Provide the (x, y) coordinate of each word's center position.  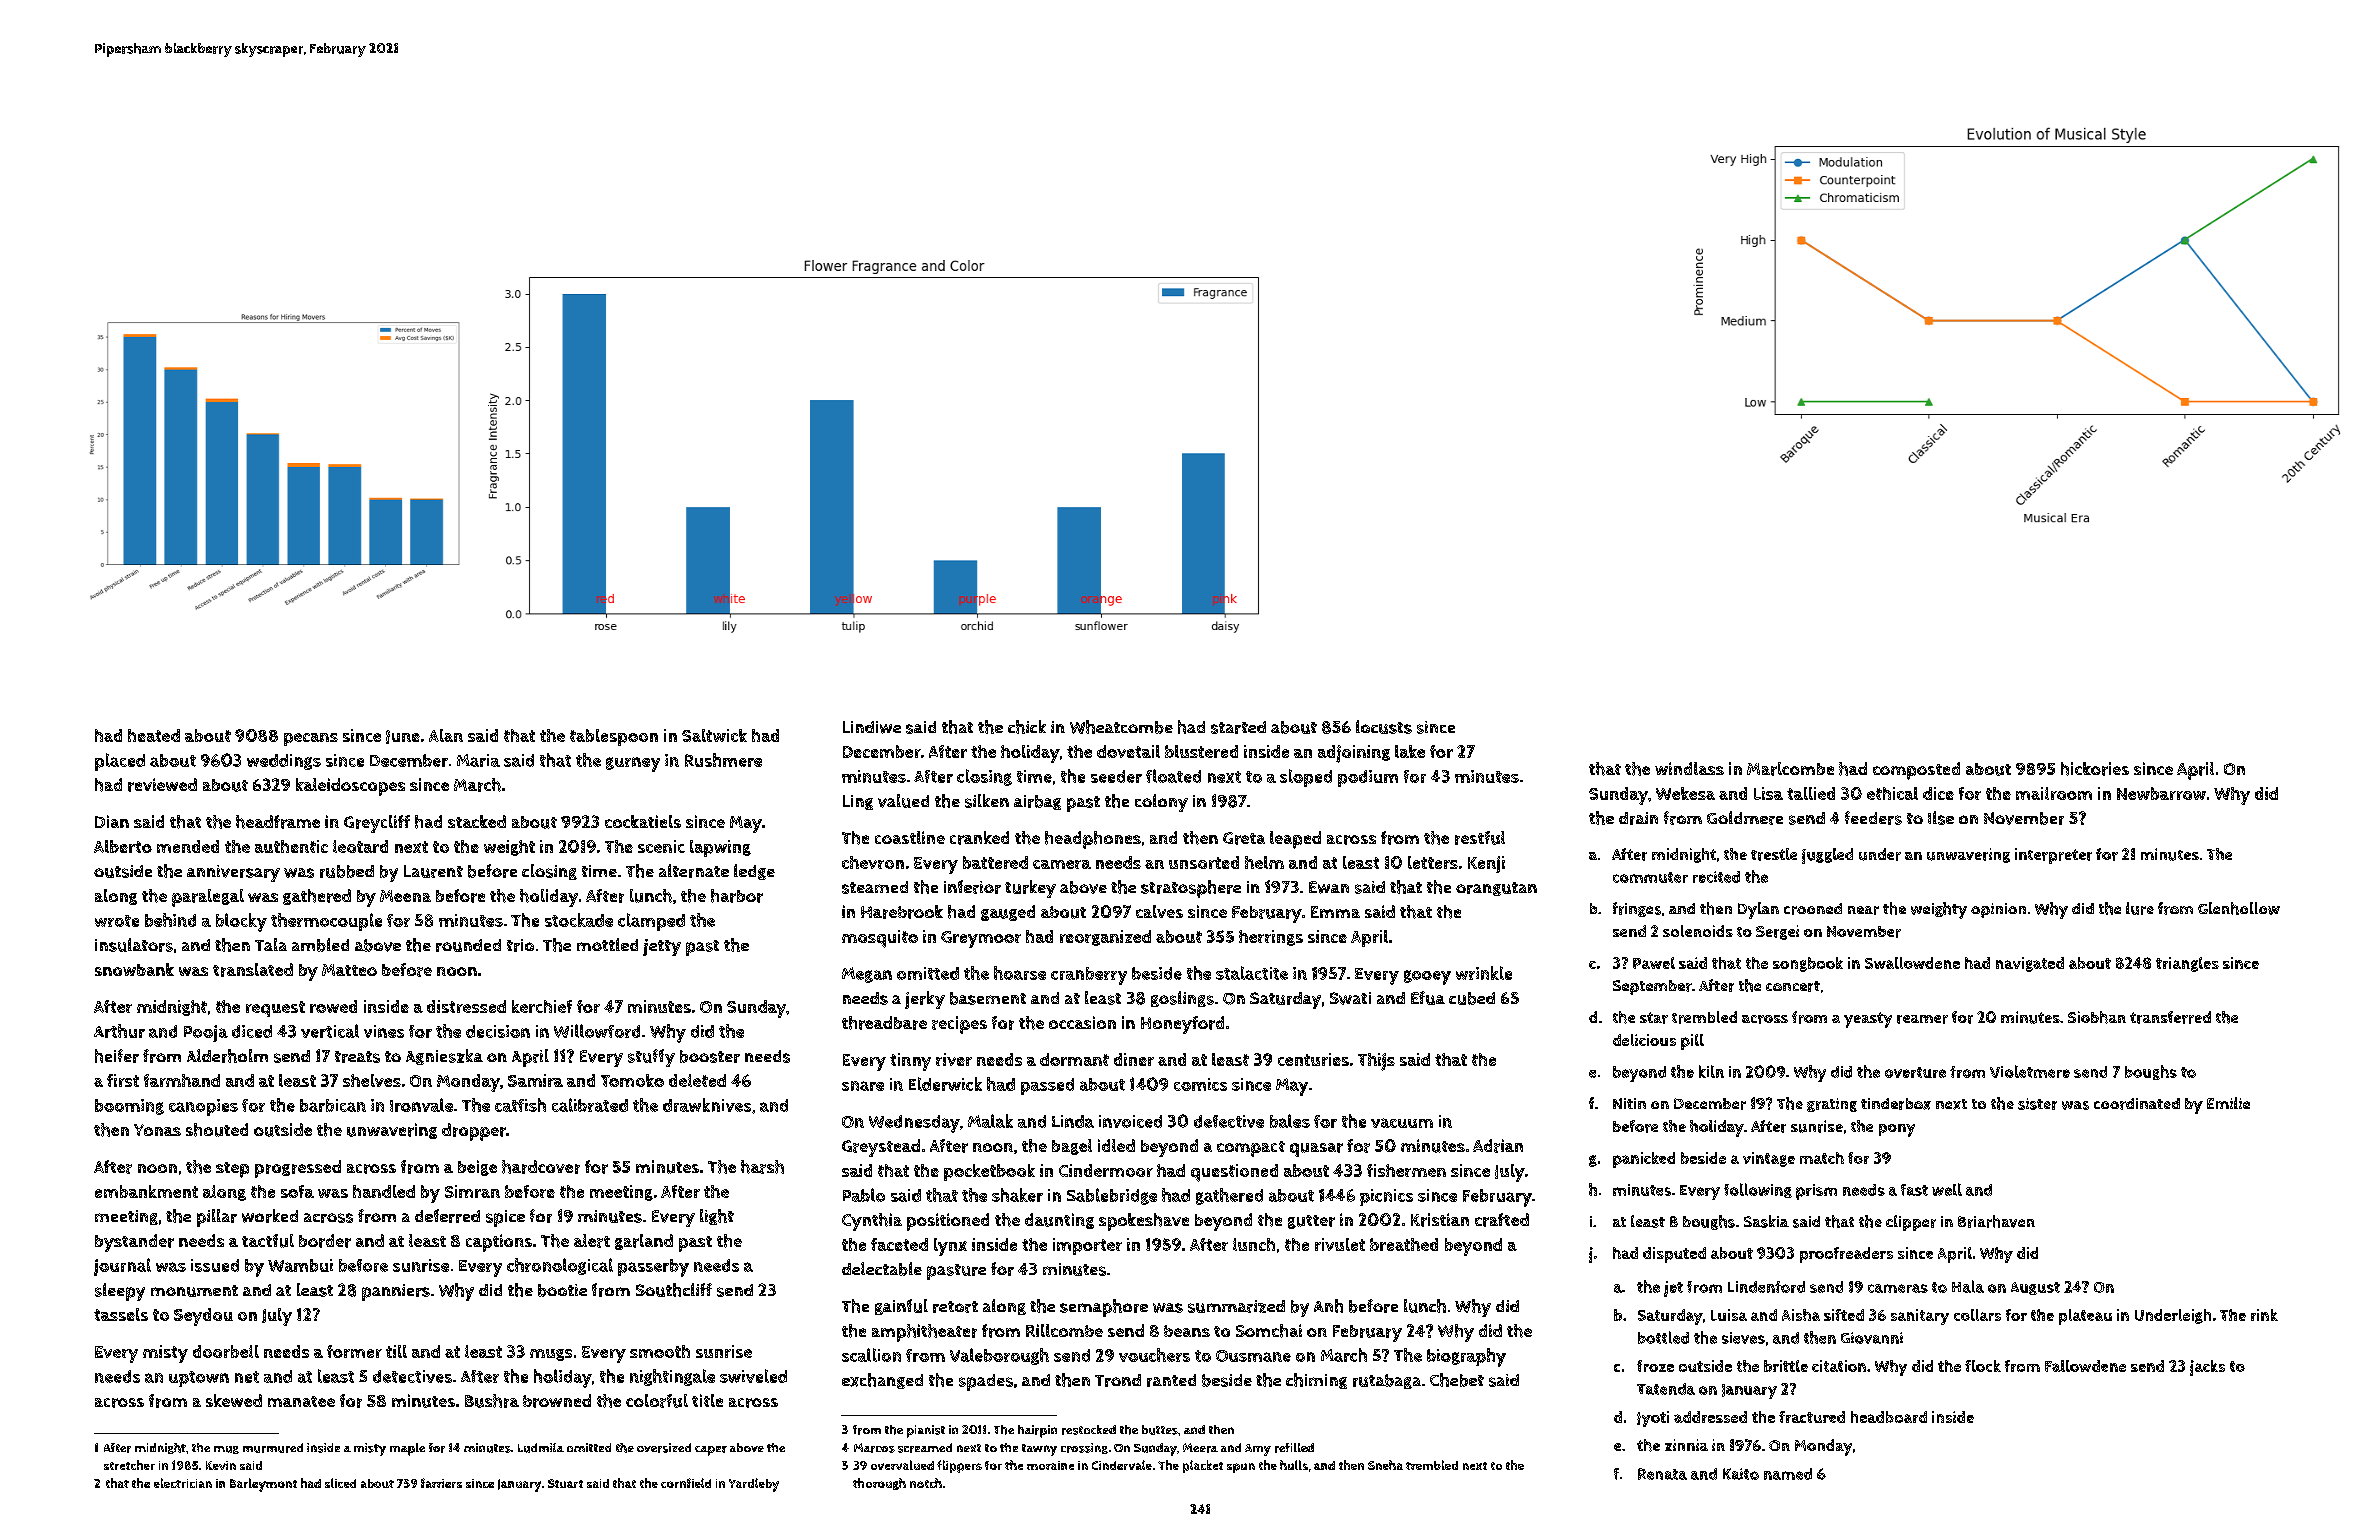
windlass (1689, 768)
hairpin (1037, 1431)
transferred (2170, 1017)
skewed (234, 1400)
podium (1368, 778)
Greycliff (377, 824)
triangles (2187, 964)
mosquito (880, 939)
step (232, 1170)
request (275, 1009)
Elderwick (945, 1084)
